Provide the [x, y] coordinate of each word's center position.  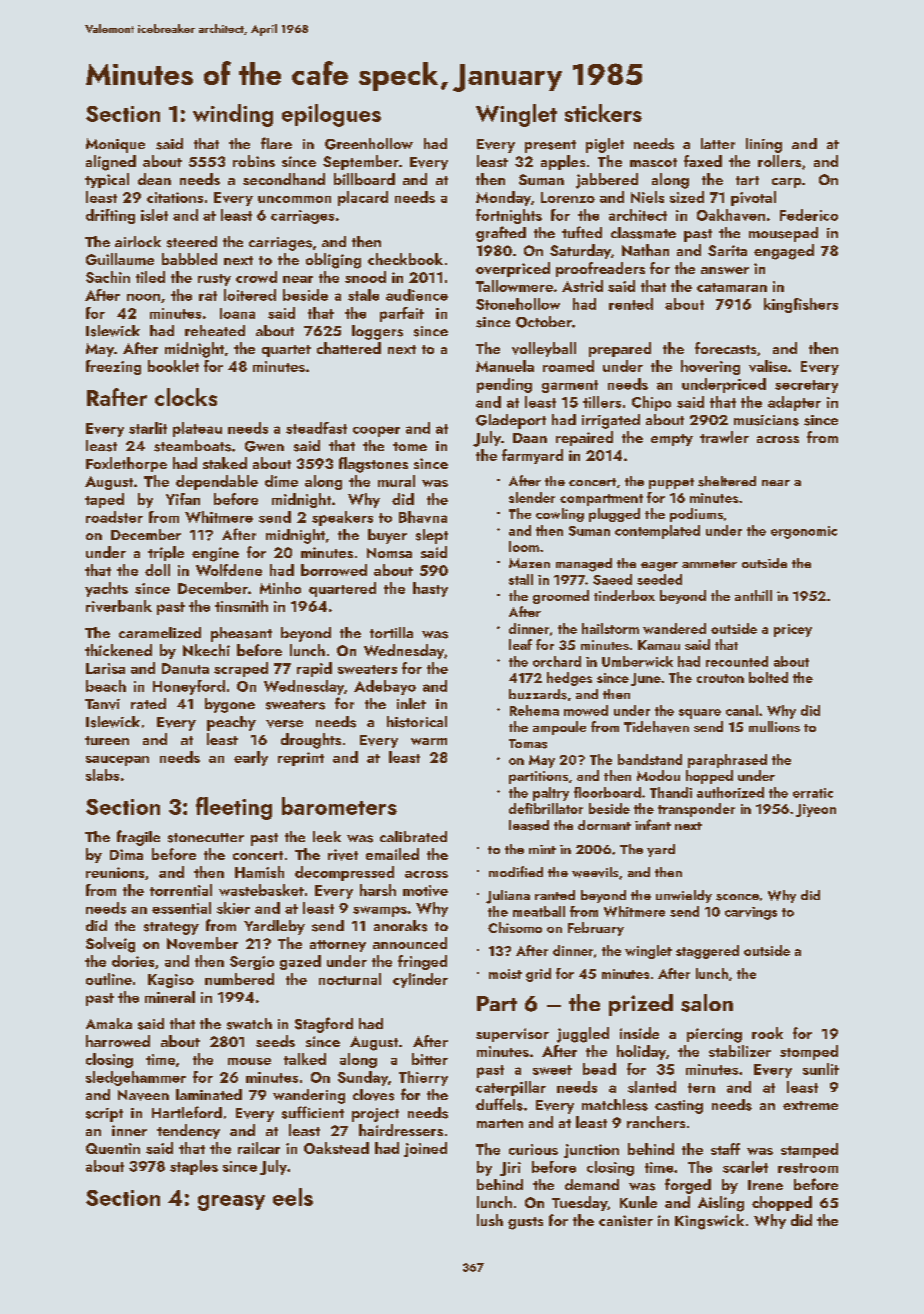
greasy [231, 1203]
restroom [808, 1168]
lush [490, 1220]
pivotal [753, 198]
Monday [503, 198]
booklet [173, 366]
